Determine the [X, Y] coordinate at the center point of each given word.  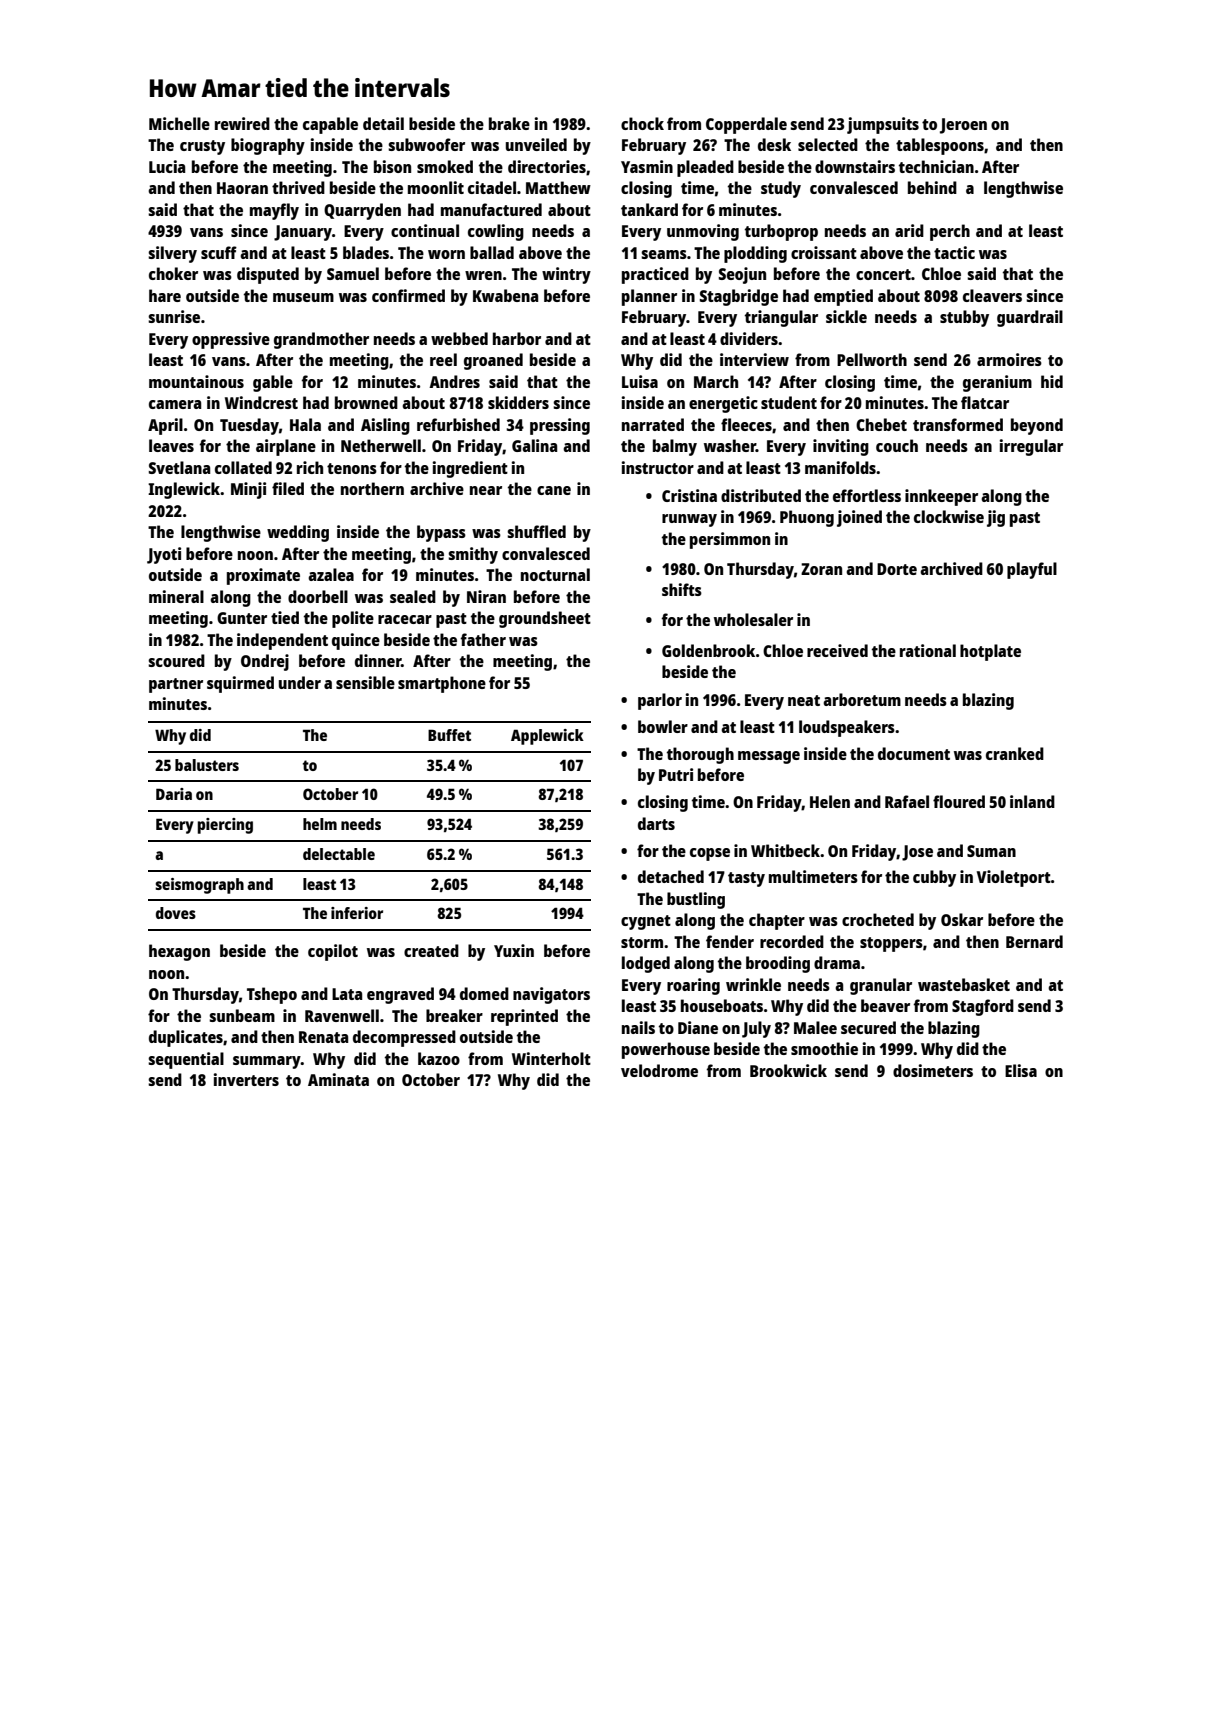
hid [1052, 381]
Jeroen [963, 126]
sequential [186, 1060]
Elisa [1021, 1070]
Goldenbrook [708, 650]
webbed [459, 338]
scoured [176, 660]
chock [642, 123]
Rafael [907, 801]
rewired [242, 123]
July [756, 1029]
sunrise [174, 316]
